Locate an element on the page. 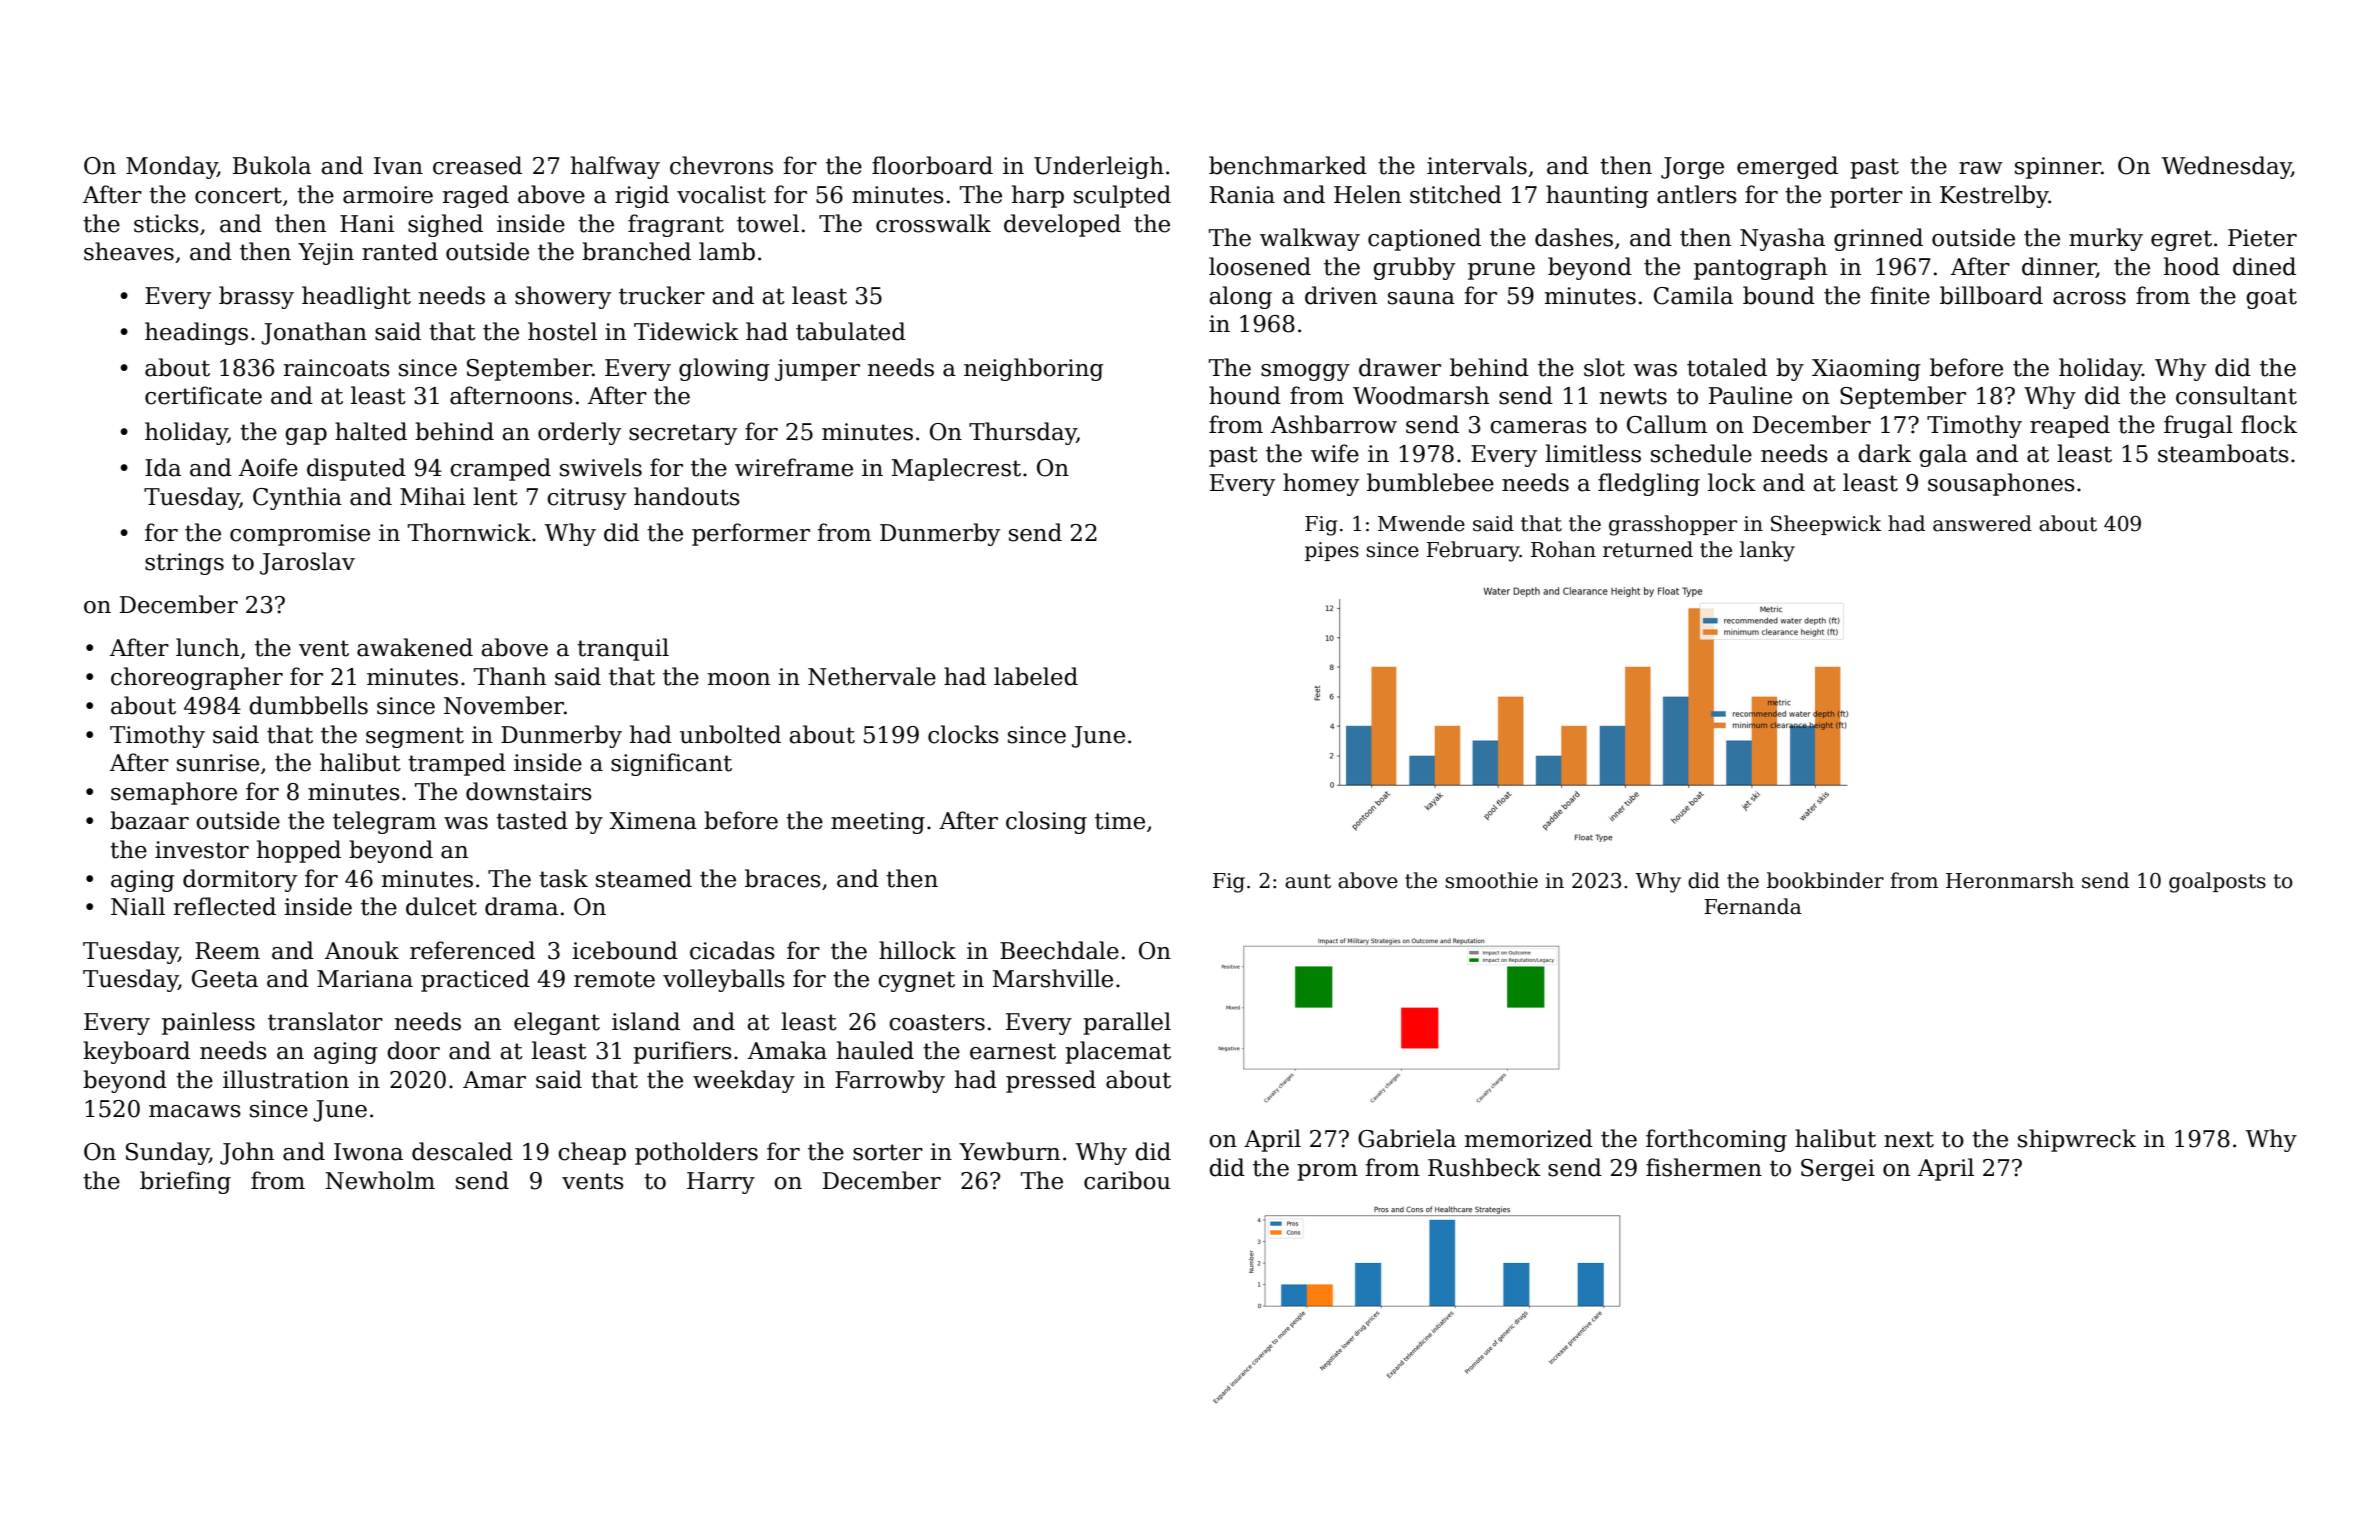 This page has height=1540, width=2380. loosened is located at coordinates (1260, 266).
